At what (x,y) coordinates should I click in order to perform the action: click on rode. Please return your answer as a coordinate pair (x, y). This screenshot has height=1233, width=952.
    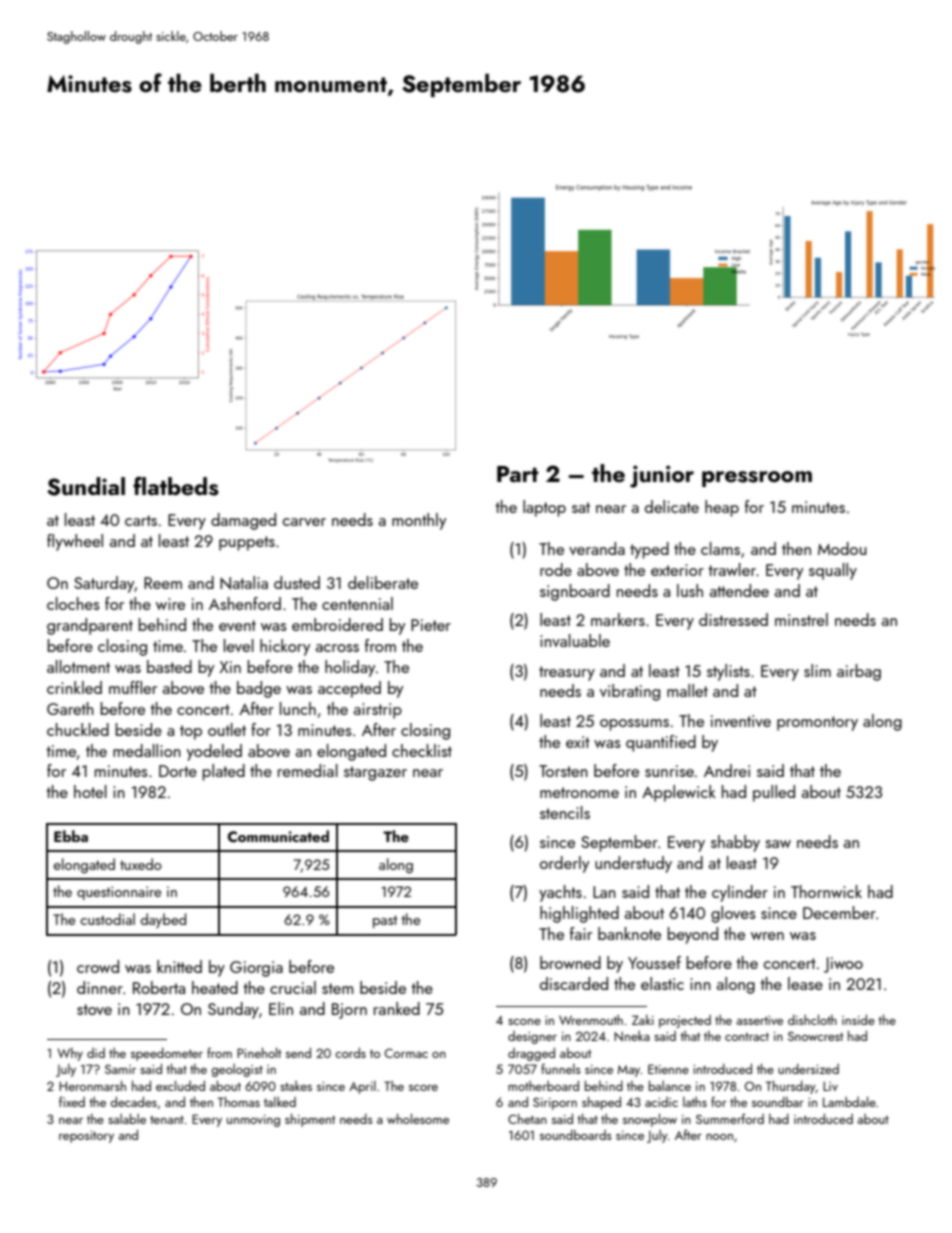
    Looking at the image, I should click on (556, 569).
